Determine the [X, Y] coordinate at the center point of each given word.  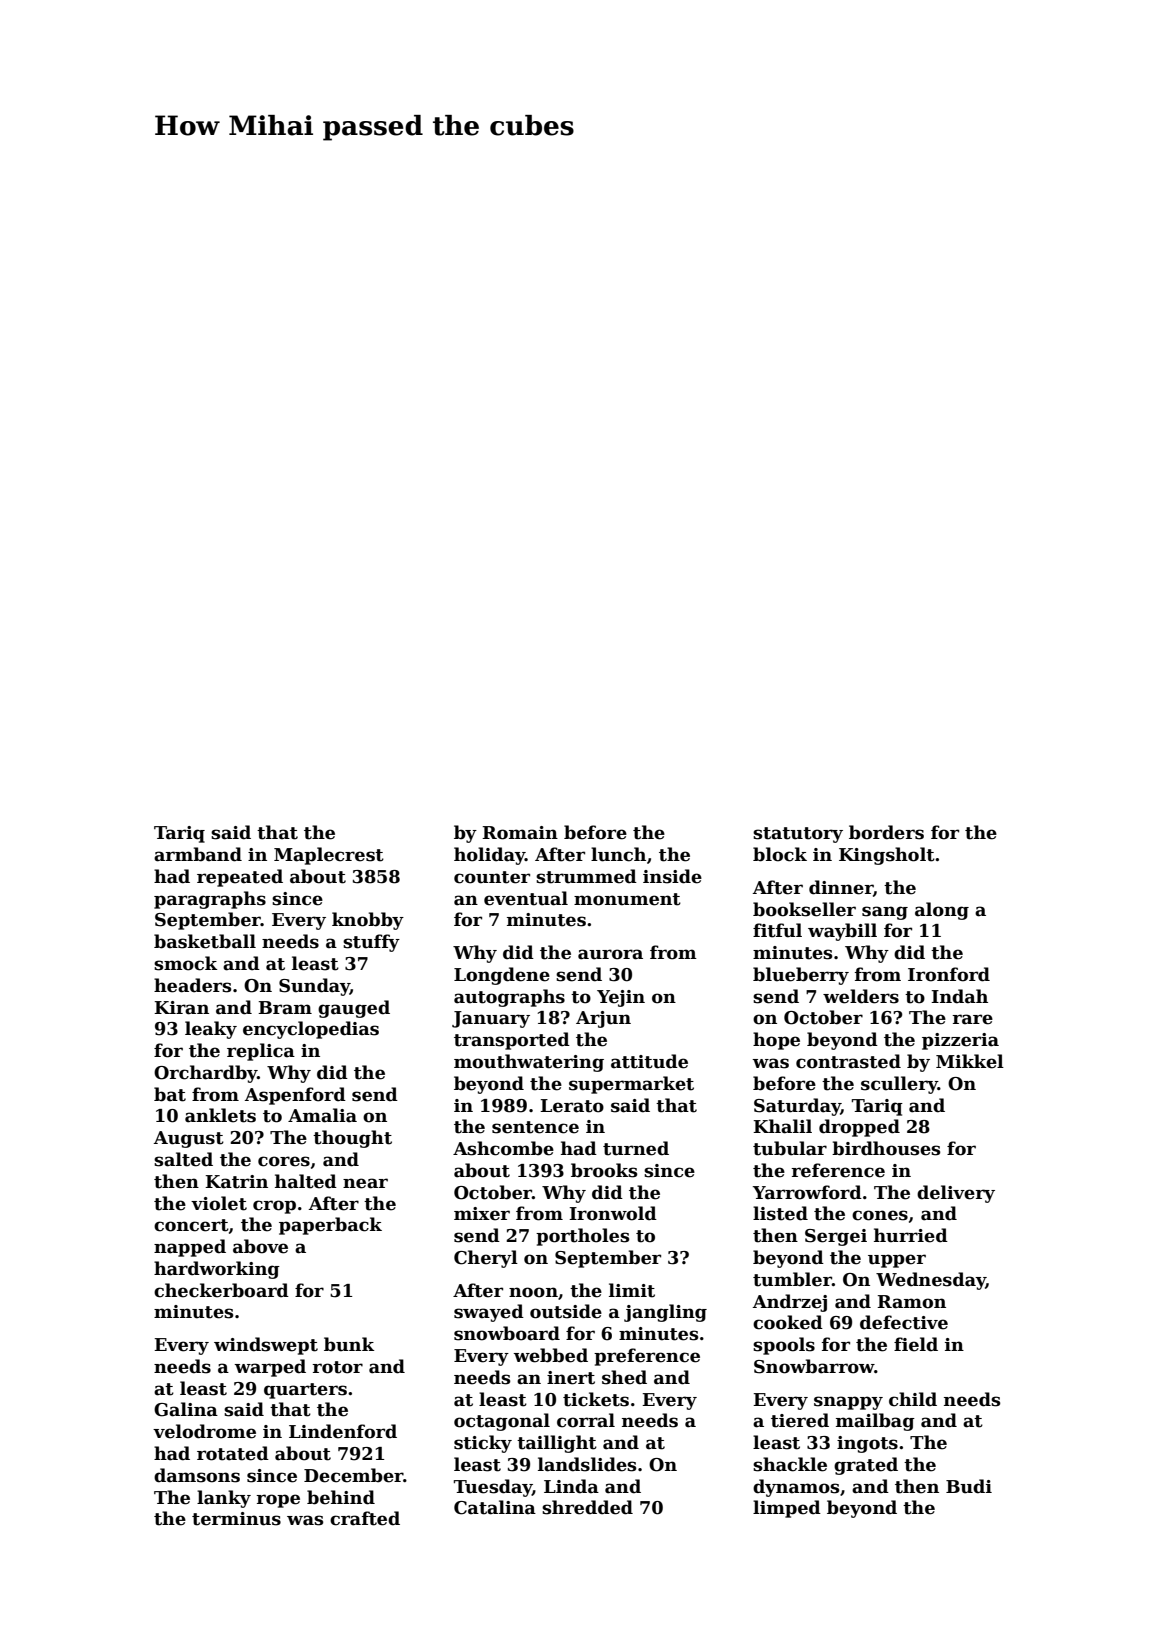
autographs [509, 998]
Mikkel [970, 1061]
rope [278, 1501]
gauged [354, 1009]
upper [897, 1261]
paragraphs [210, 900]
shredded [587, 1507]
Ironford [949, 974]
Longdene [502, 976]
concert [191, 1225]
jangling [665, 1313]
